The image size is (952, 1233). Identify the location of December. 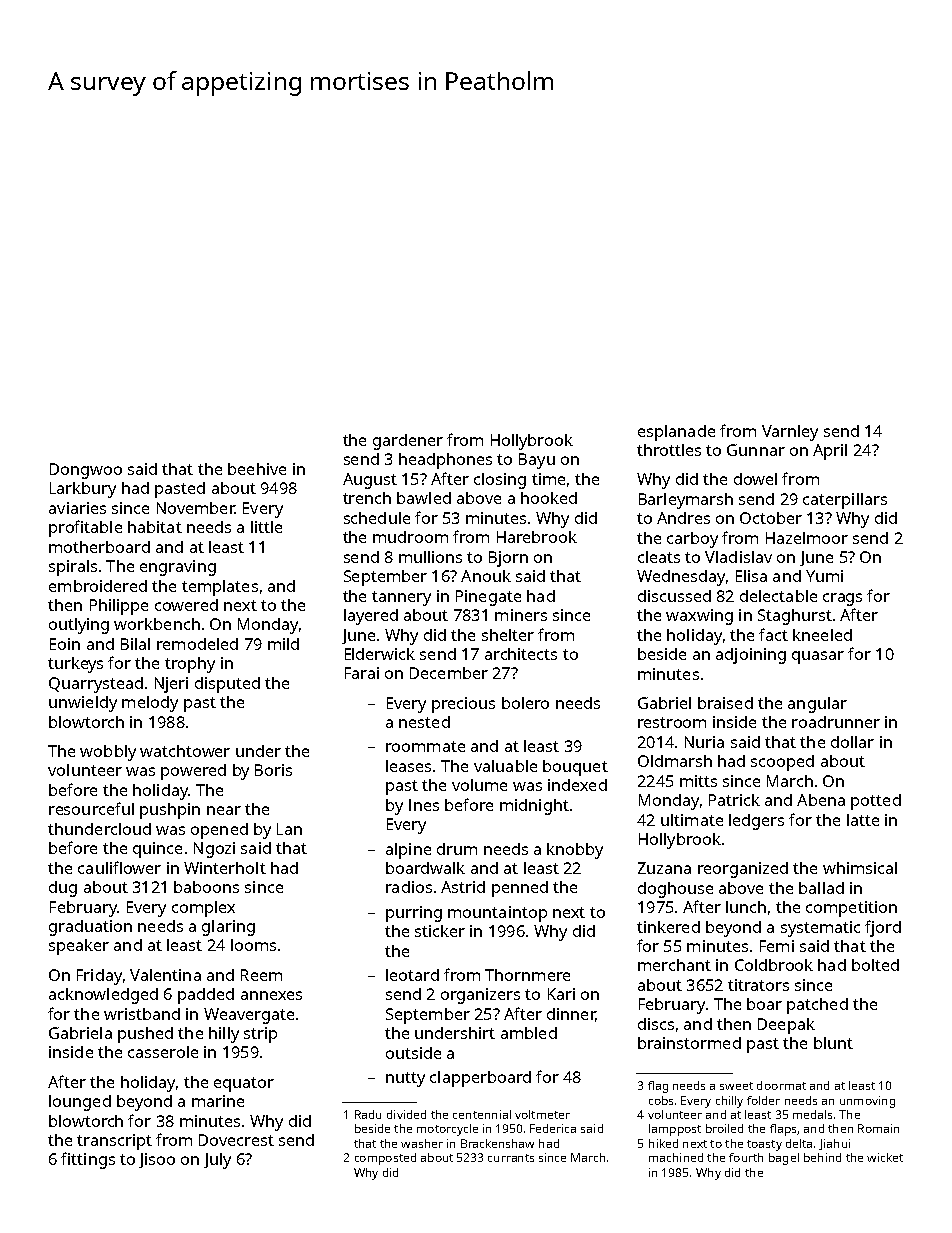
(449, 673).
